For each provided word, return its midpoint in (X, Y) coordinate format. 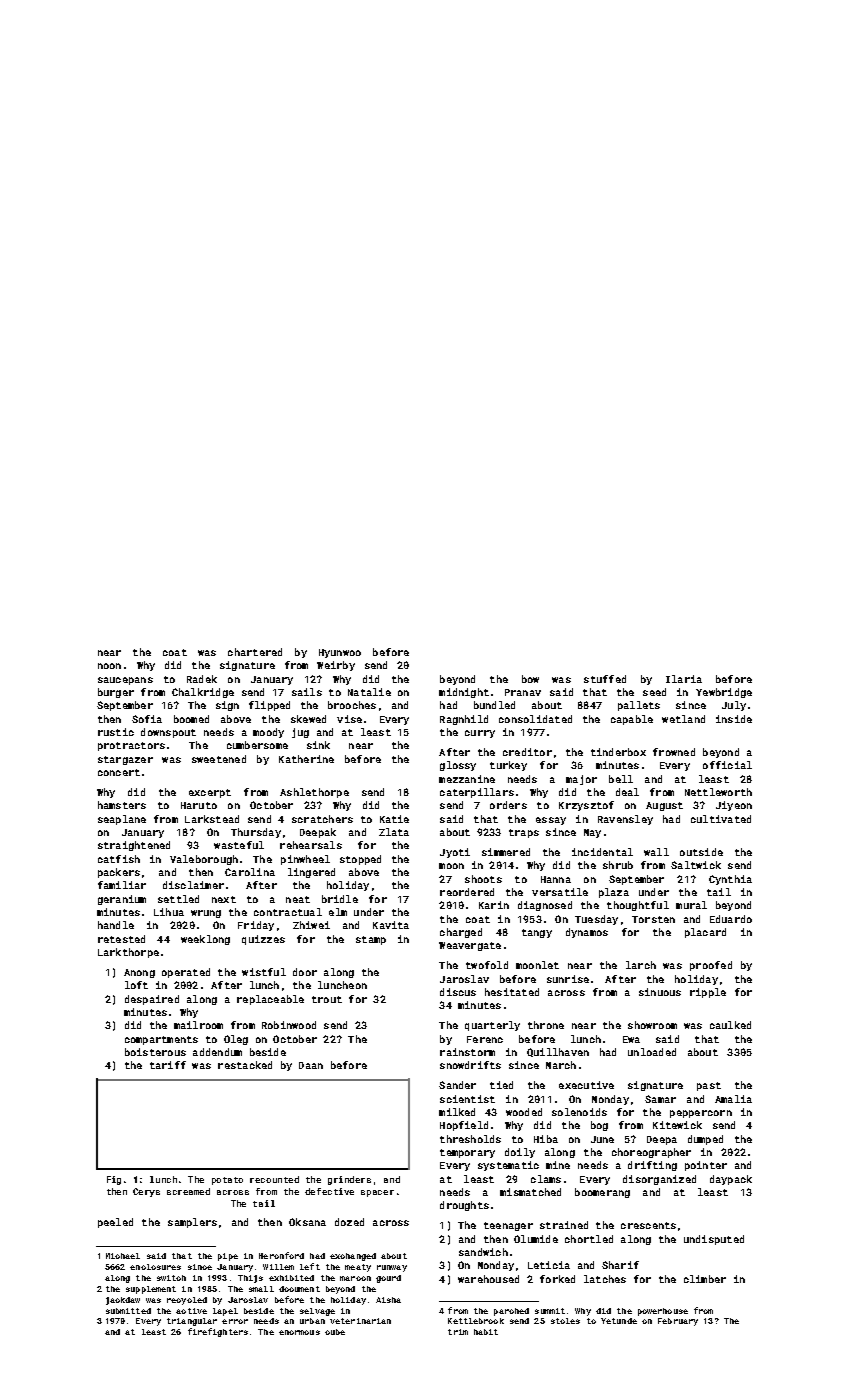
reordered (467, 892)
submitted (128, 1311)
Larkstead (212, 819)
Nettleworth (718, 792)
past (709, 1086)
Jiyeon (734, 806)
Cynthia (730, 880)
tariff (168, 1065)
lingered (311, 873)
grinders (349, 1180)
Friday (256, 926)
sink (318, 745)
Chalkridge (203, 693)
